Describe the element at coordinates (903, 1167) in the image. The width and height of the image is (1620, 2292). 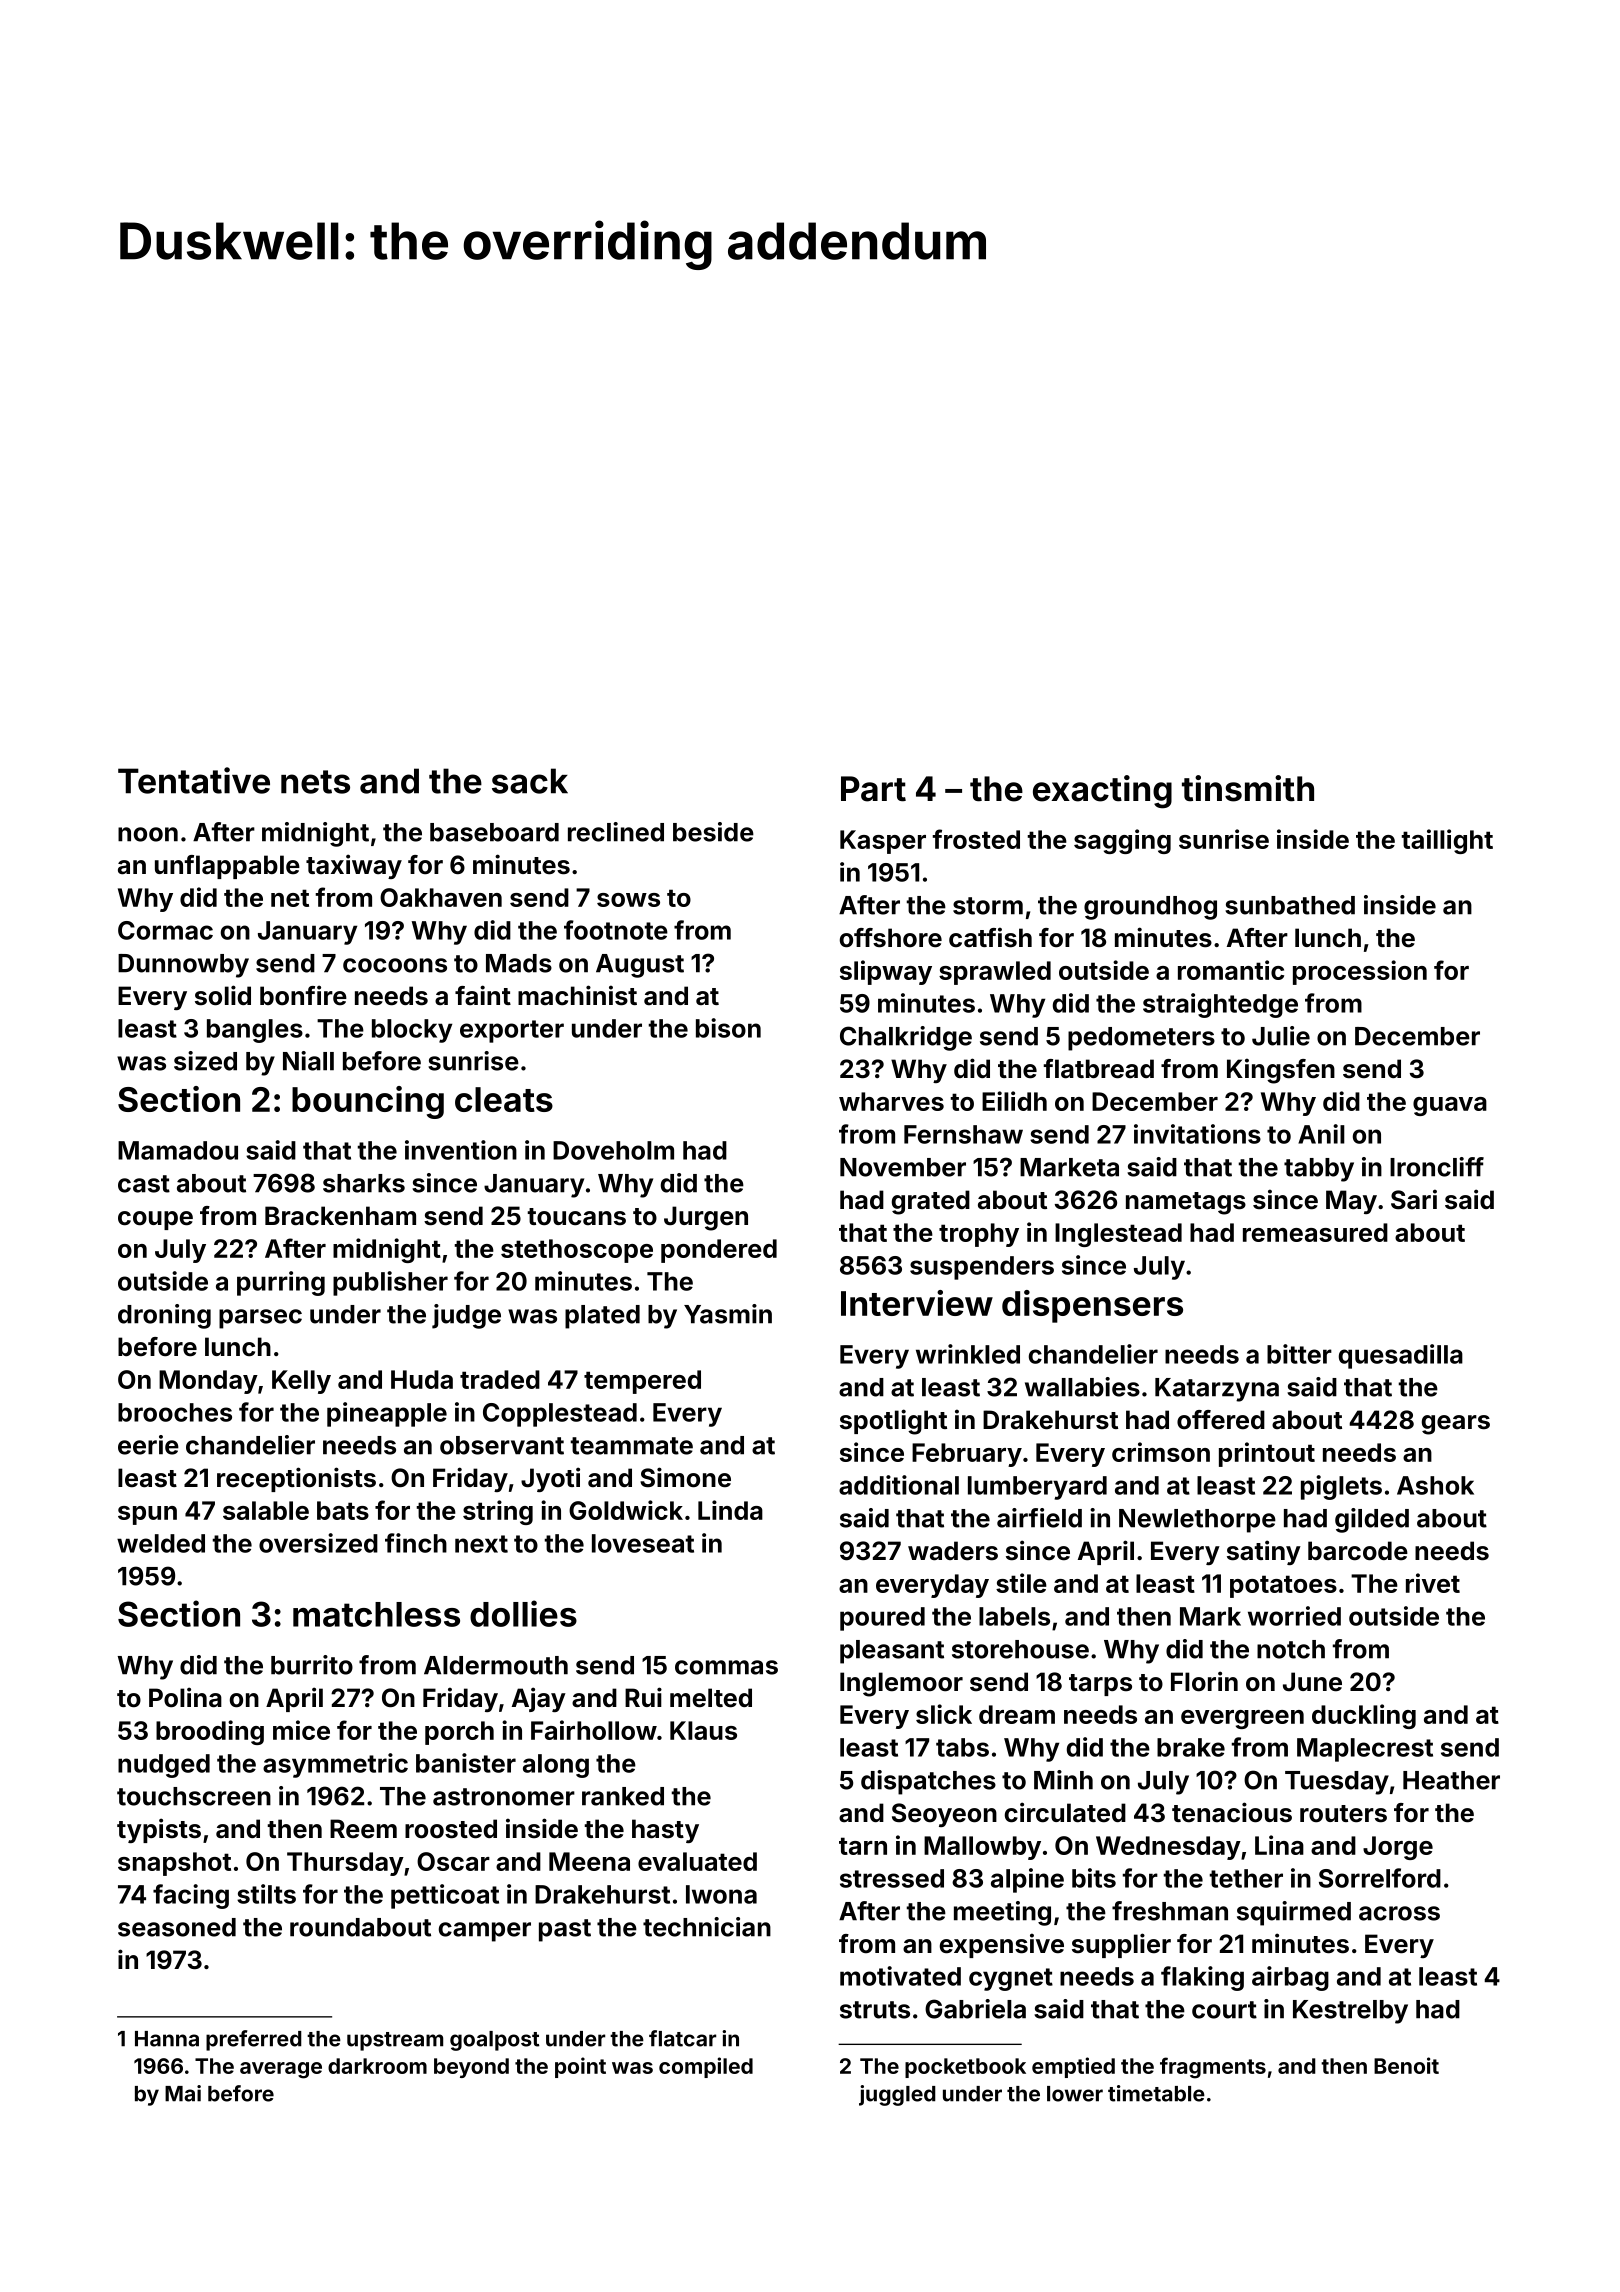
I see `November` at that location.
